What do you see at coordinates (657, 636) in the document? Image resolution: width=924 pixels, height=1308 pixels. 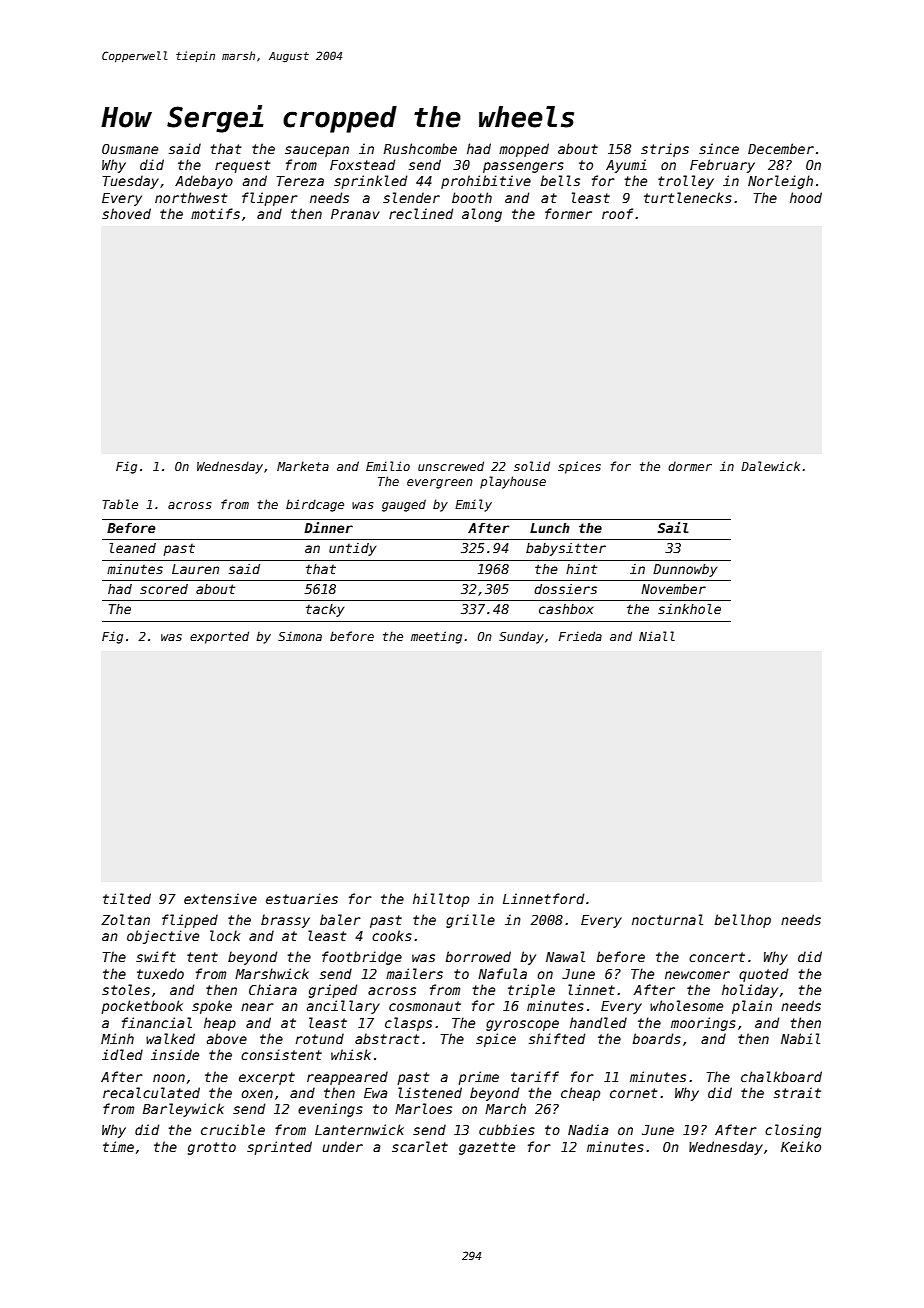 I see `Niall` at bounding box center [657, 636].
